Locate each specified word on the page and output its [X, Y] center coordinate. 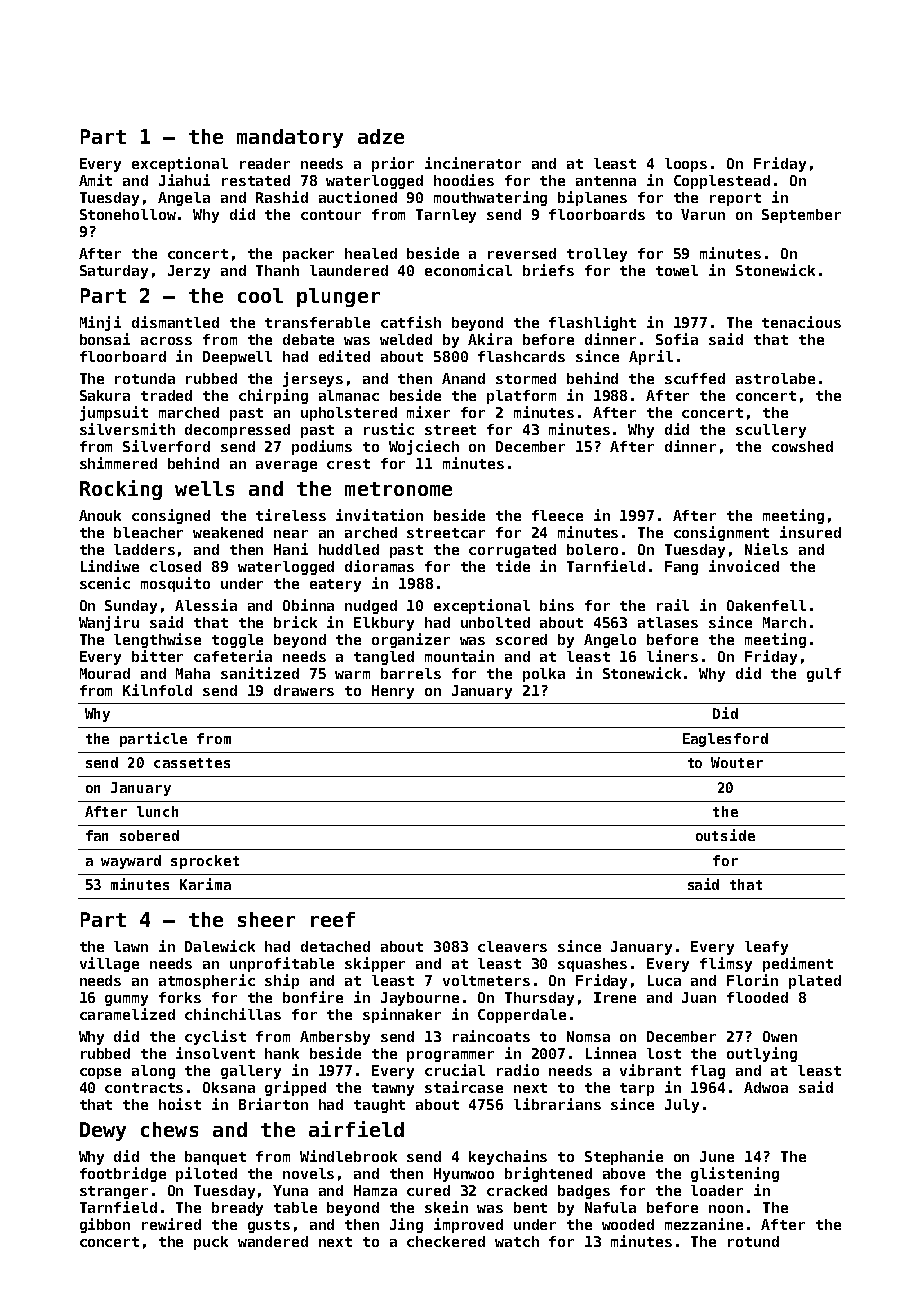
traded [166, 395]
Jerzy [189, 272]
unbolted [495, 622]
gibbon [105, 1225]
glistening [735, 1174]
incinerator [473, 163]
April [651, 357]
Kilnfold [157, 690]
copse [100, 1073]
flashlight [592, 323]
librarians [557, 1104]
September [801, 216]
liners [672, 656]
